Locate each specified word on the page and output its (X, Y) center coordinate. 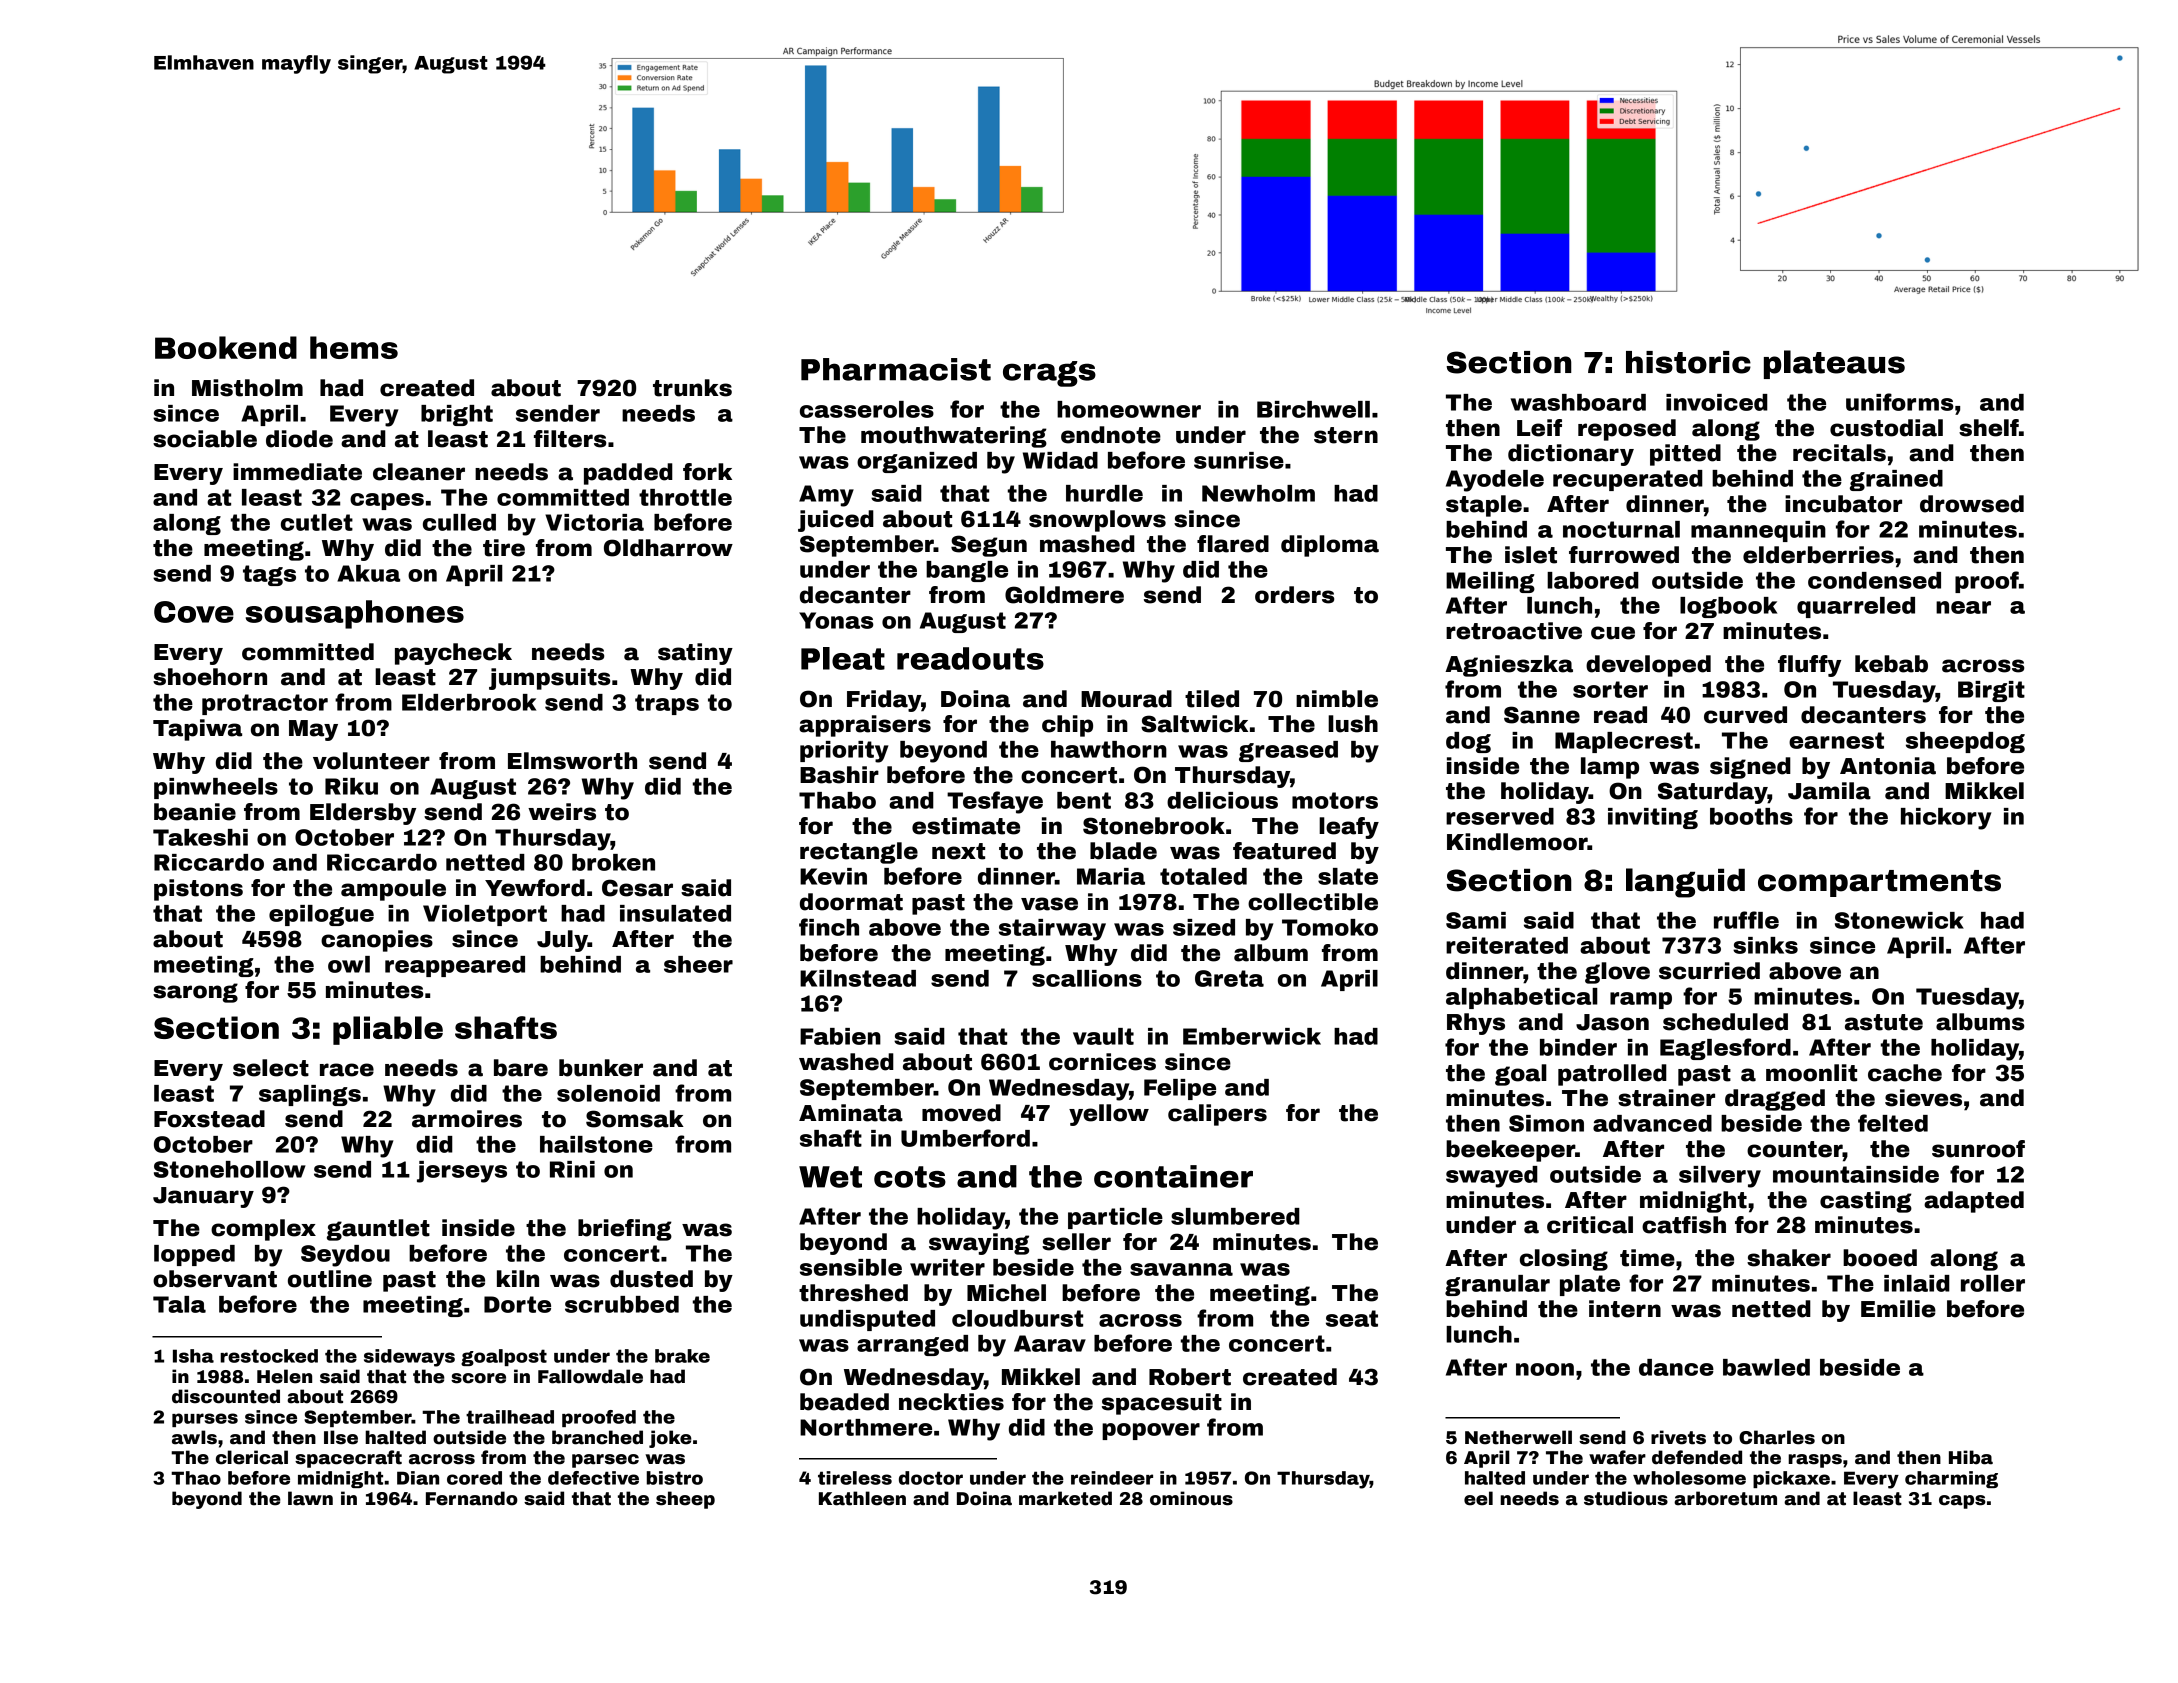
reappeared (455, 966)
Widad (1060, 460)
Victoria (594, 522)
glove (1617, 973)
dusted (651, 1279)
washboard (1578, 402)
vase (1049, 904)
